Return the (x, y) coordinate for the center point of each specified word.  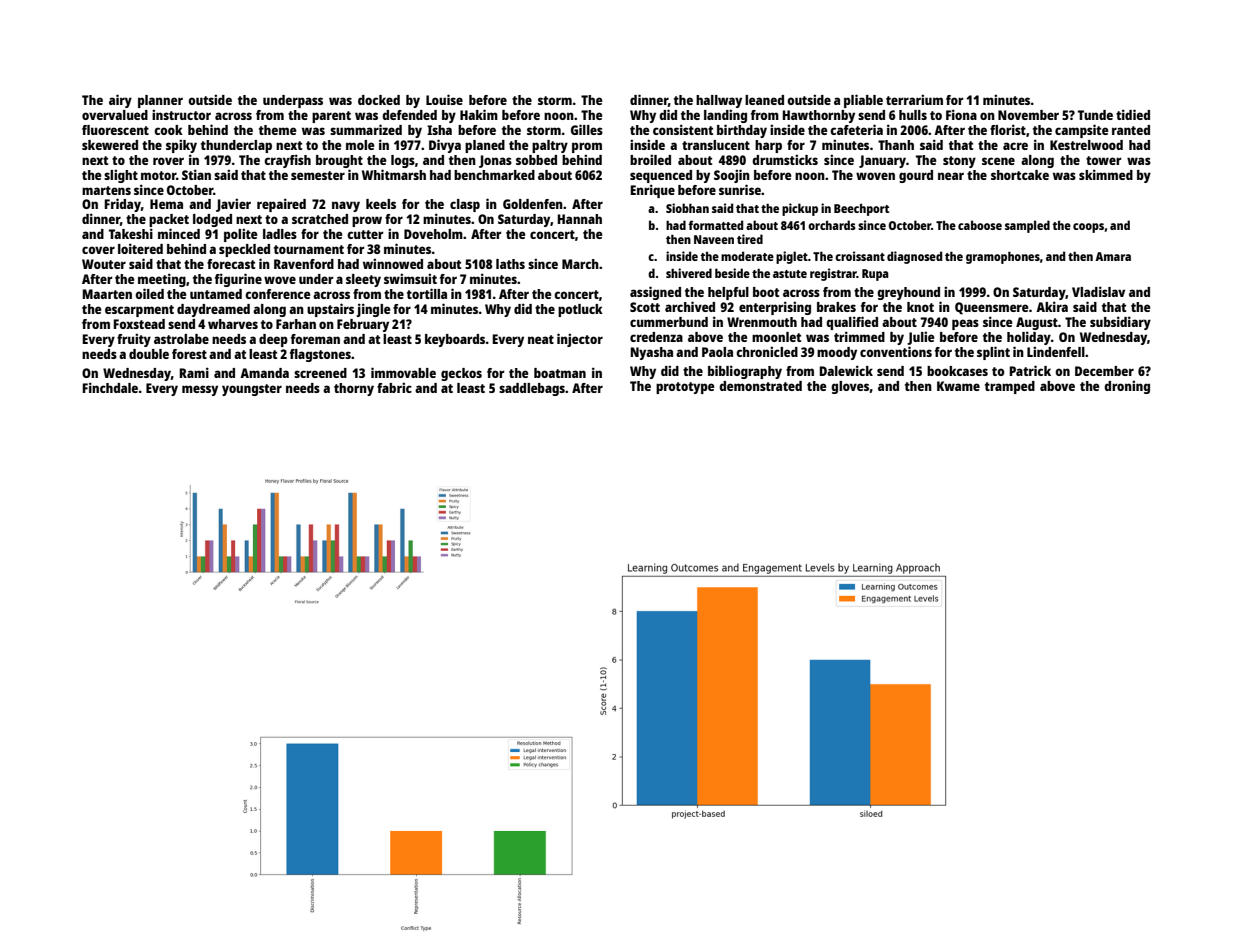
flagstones (320, 355)
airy (120, 101)
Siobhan (687, 208)
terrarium (914, 99)
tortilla (427, 293)
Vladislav (1098, 291)
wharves (233, 324)
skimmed (1106, 174)
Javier (233, 205)
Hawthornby (818, 116)
